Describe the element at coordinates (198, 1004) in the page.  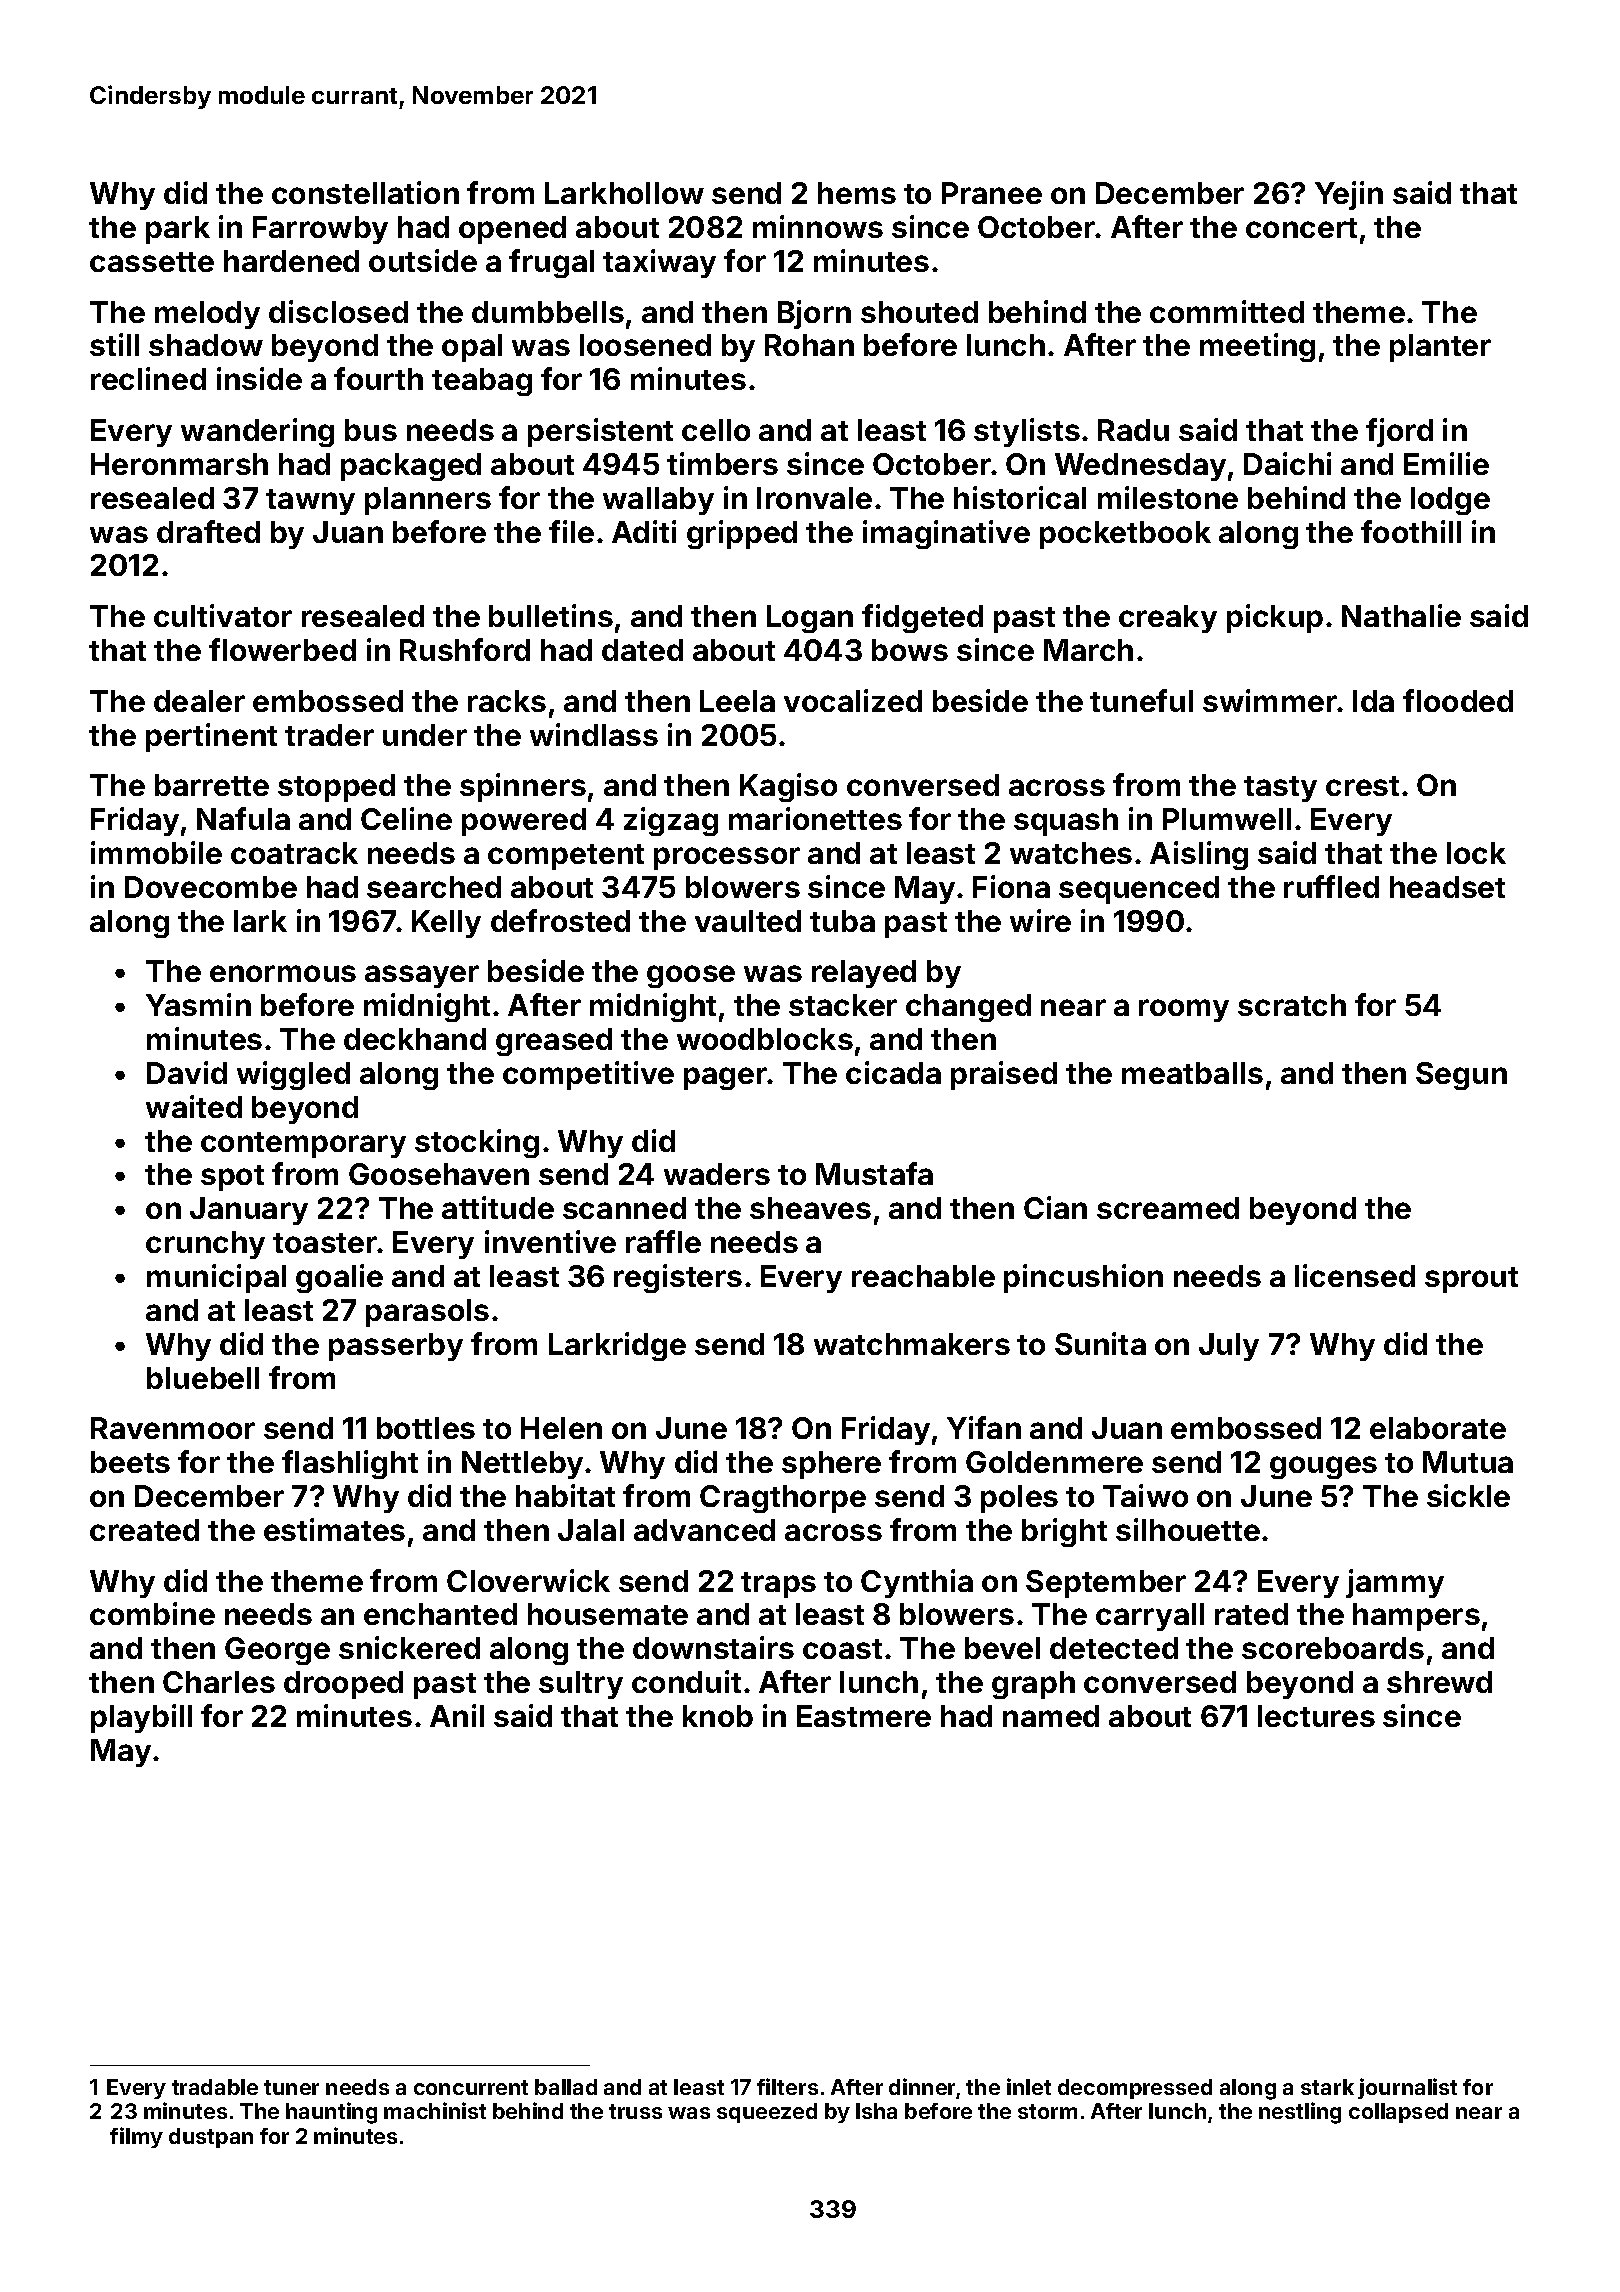
I see `Yasmin` at that location.
